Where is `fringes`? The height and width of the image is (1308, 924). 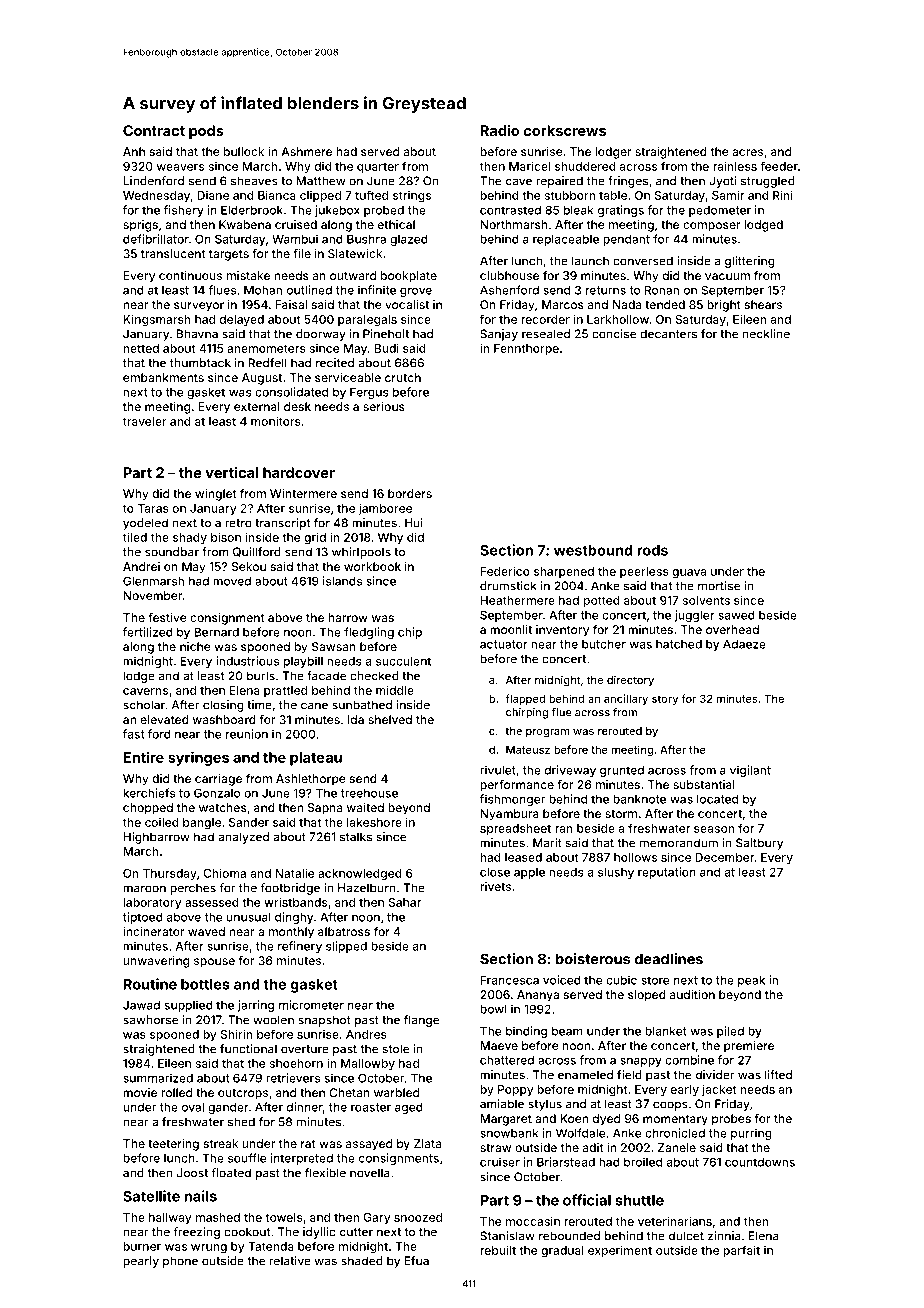
fringes is located at coordinates (628, 182).
